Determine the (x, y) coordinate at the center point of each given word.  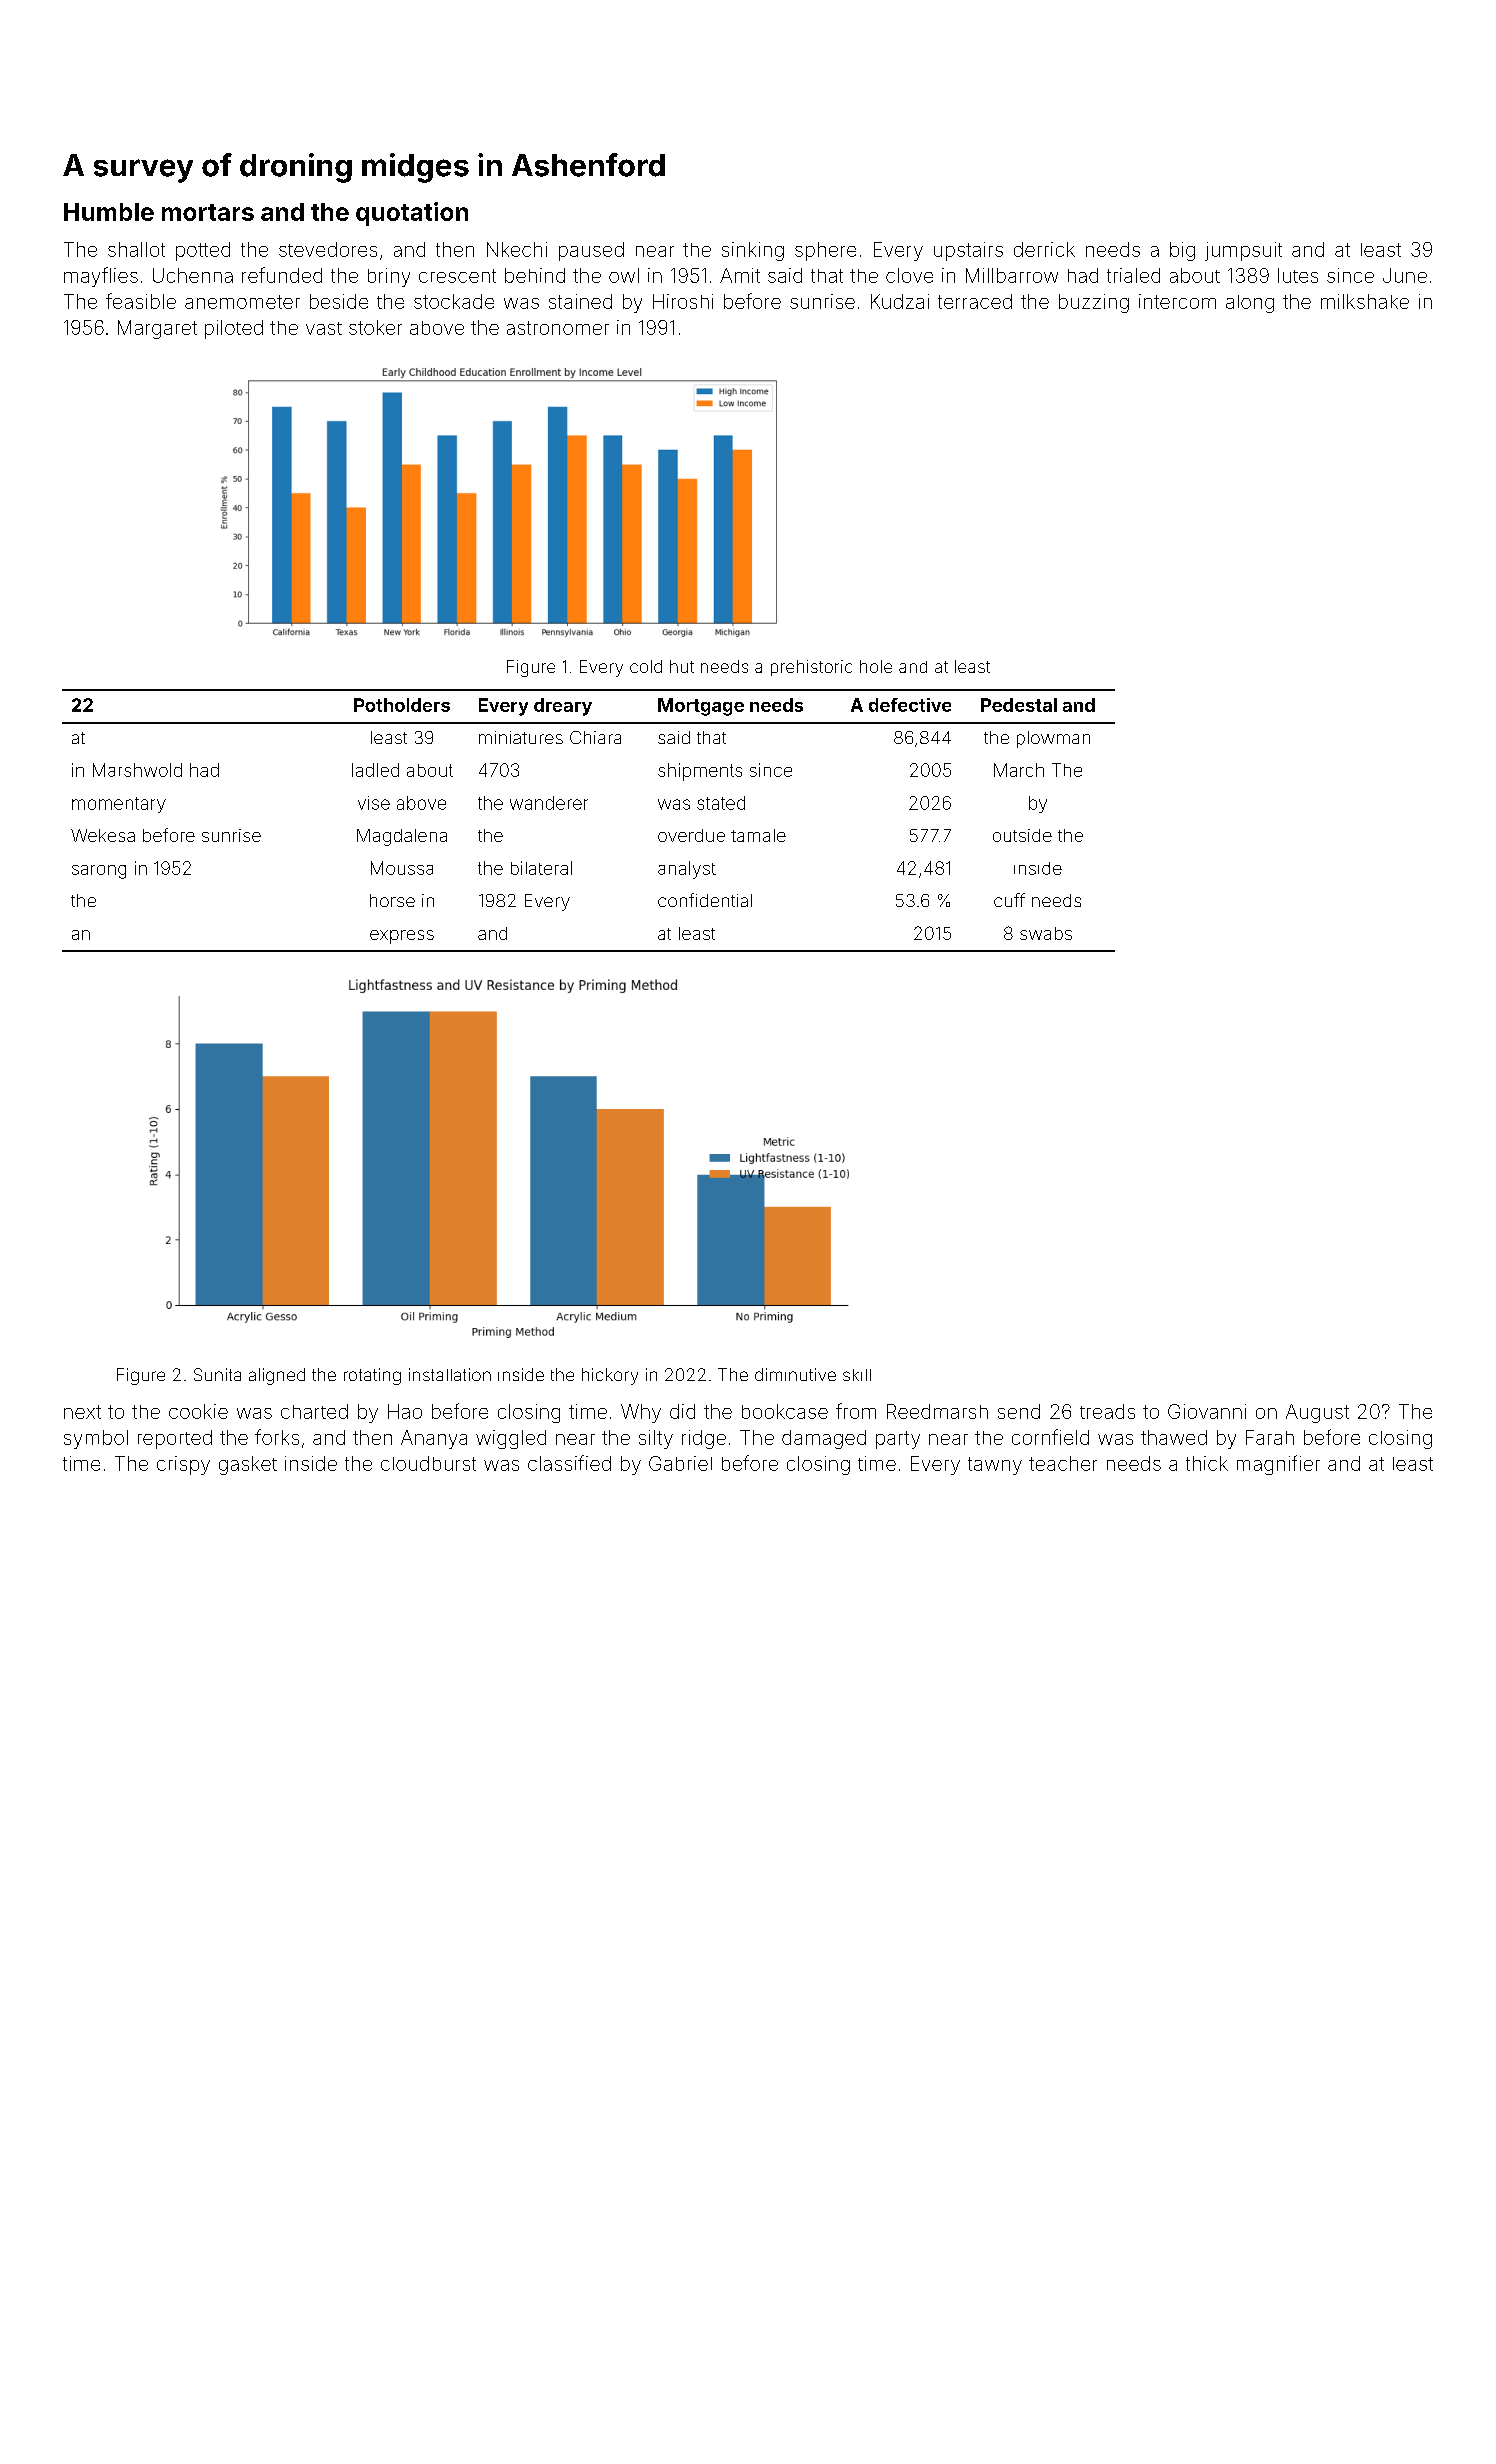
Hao (405, 1411)
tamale (758, 835)
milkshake (1365, 301)
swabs (1046, 933)
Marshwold (137, 770)
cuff (1009, 900)
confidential (705, 900)
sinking (753, 251)
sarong (99, 872)
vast (324, 328)
